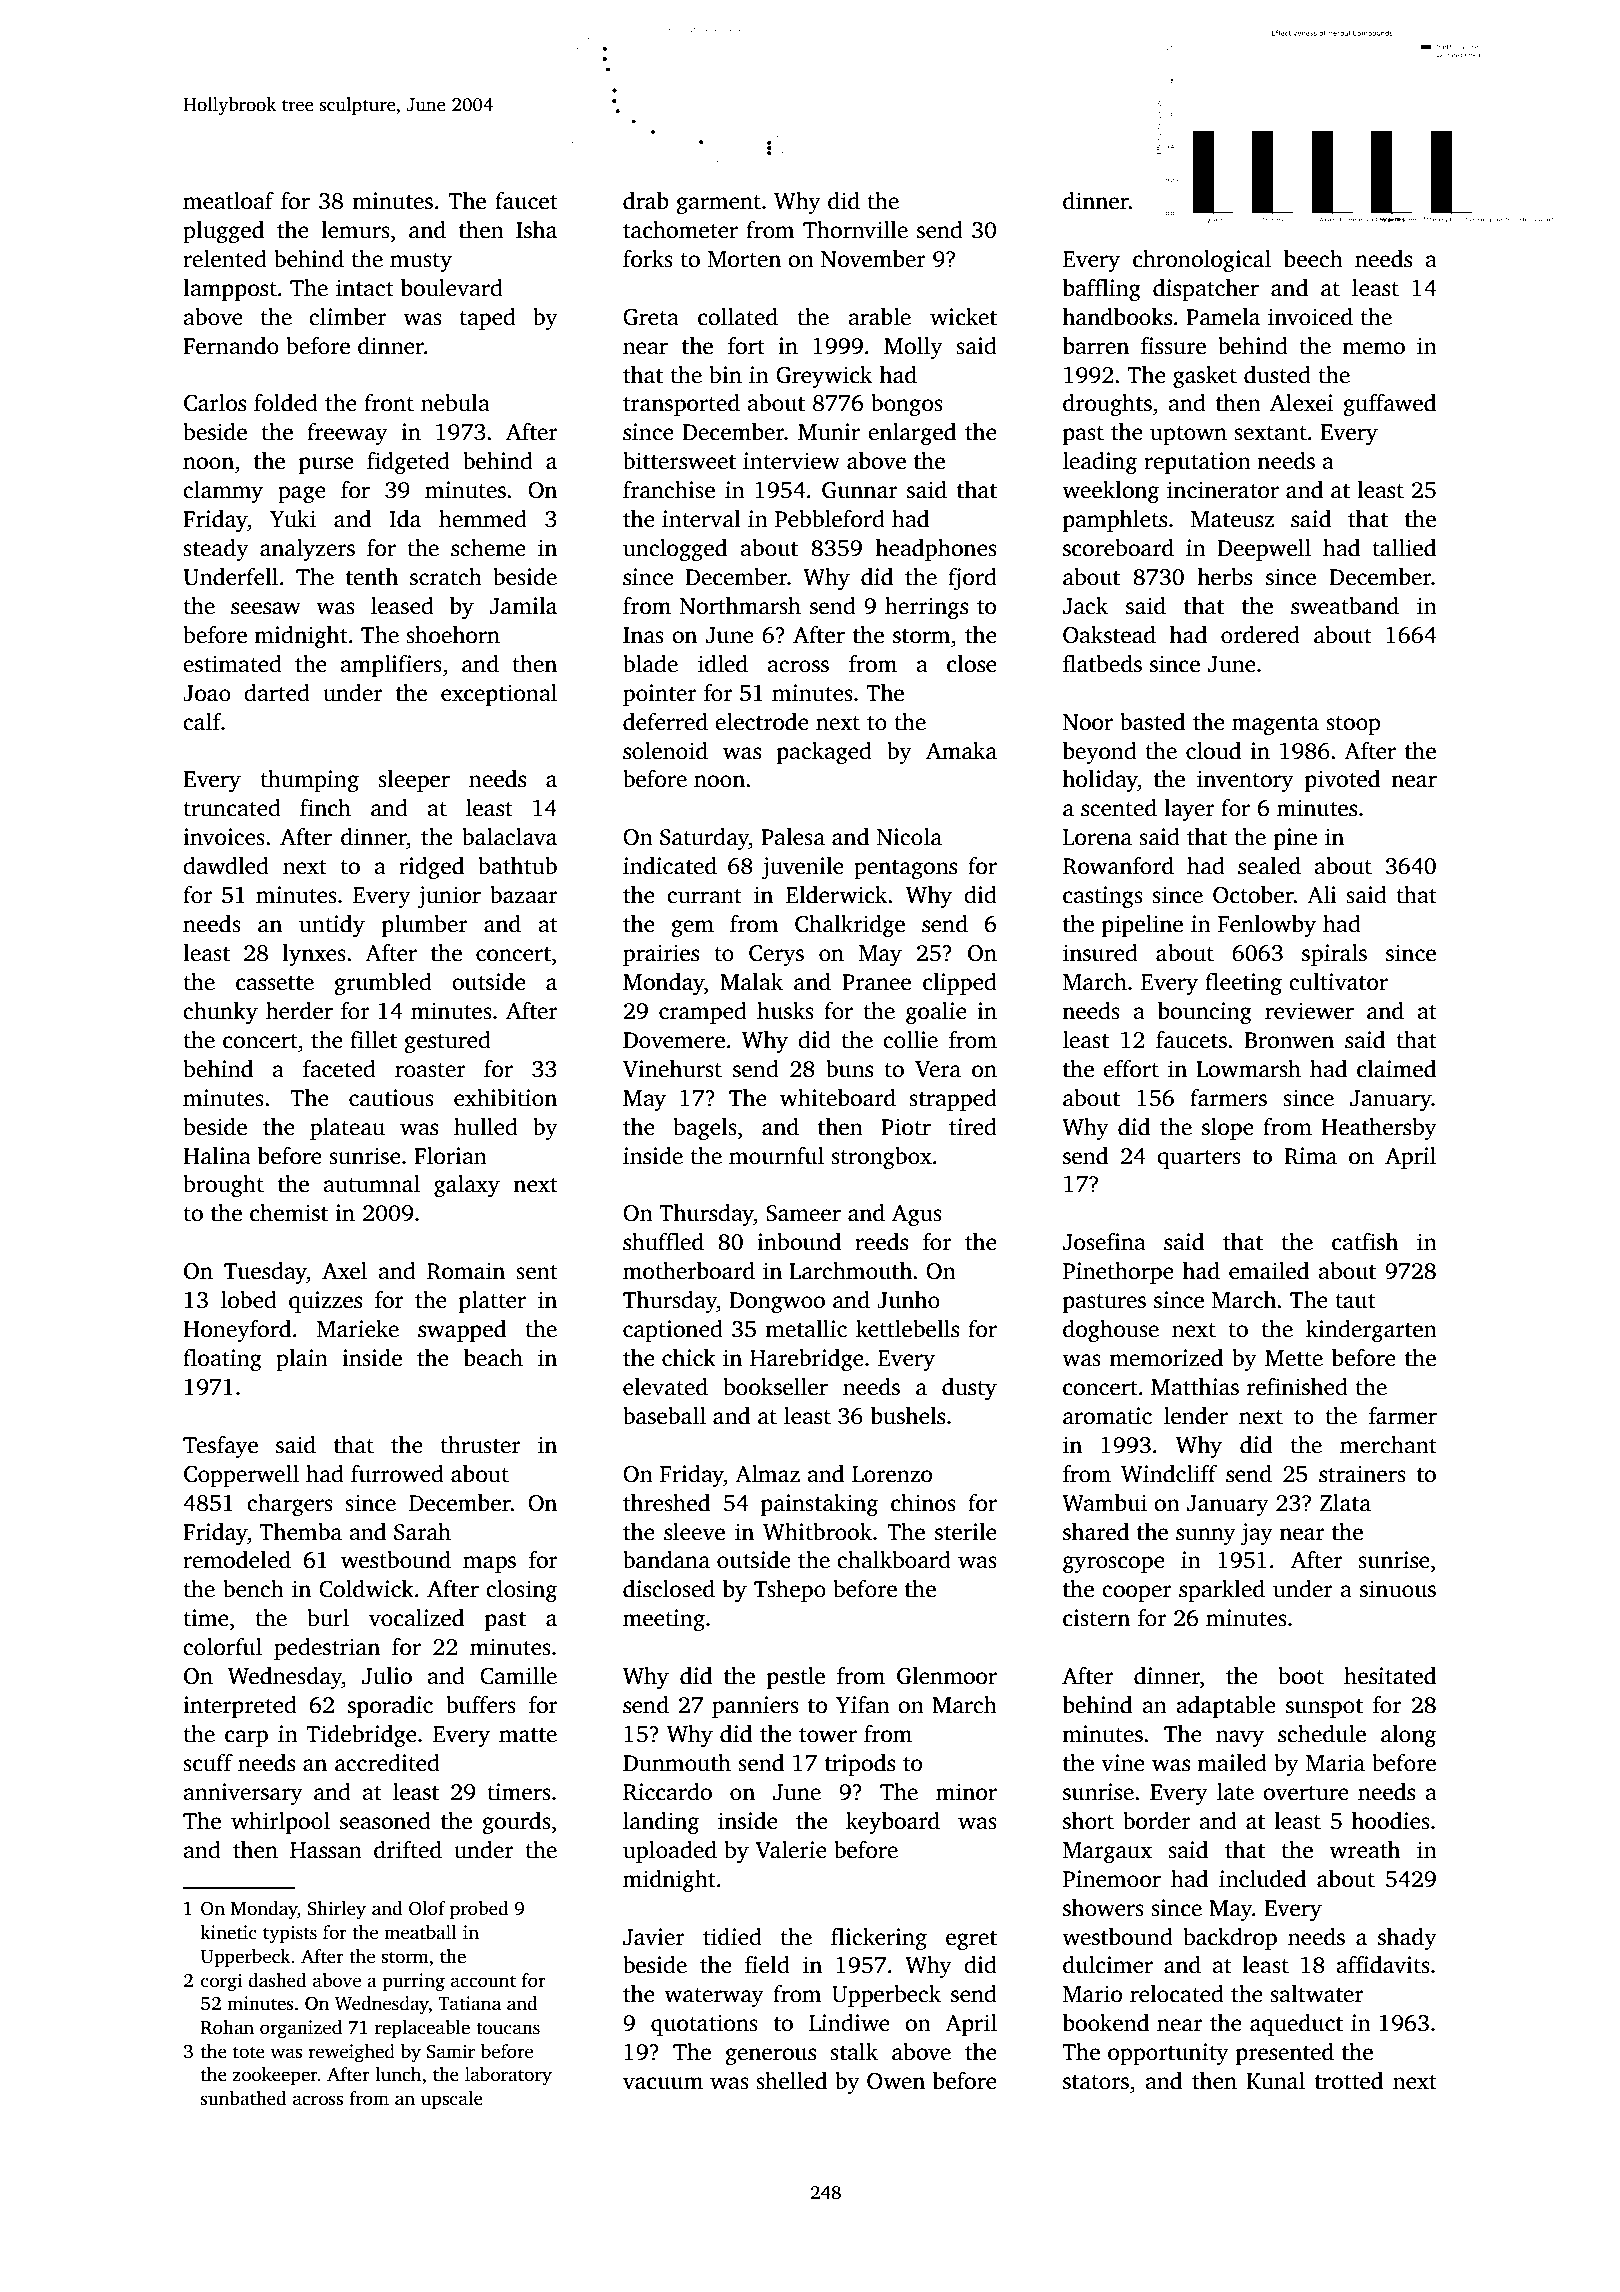 This page has height=2292, width=1620. What do you see at coordinates (677, 1763) in the page?
I see `Dunmouth` at bounding box center [677, 1763].
